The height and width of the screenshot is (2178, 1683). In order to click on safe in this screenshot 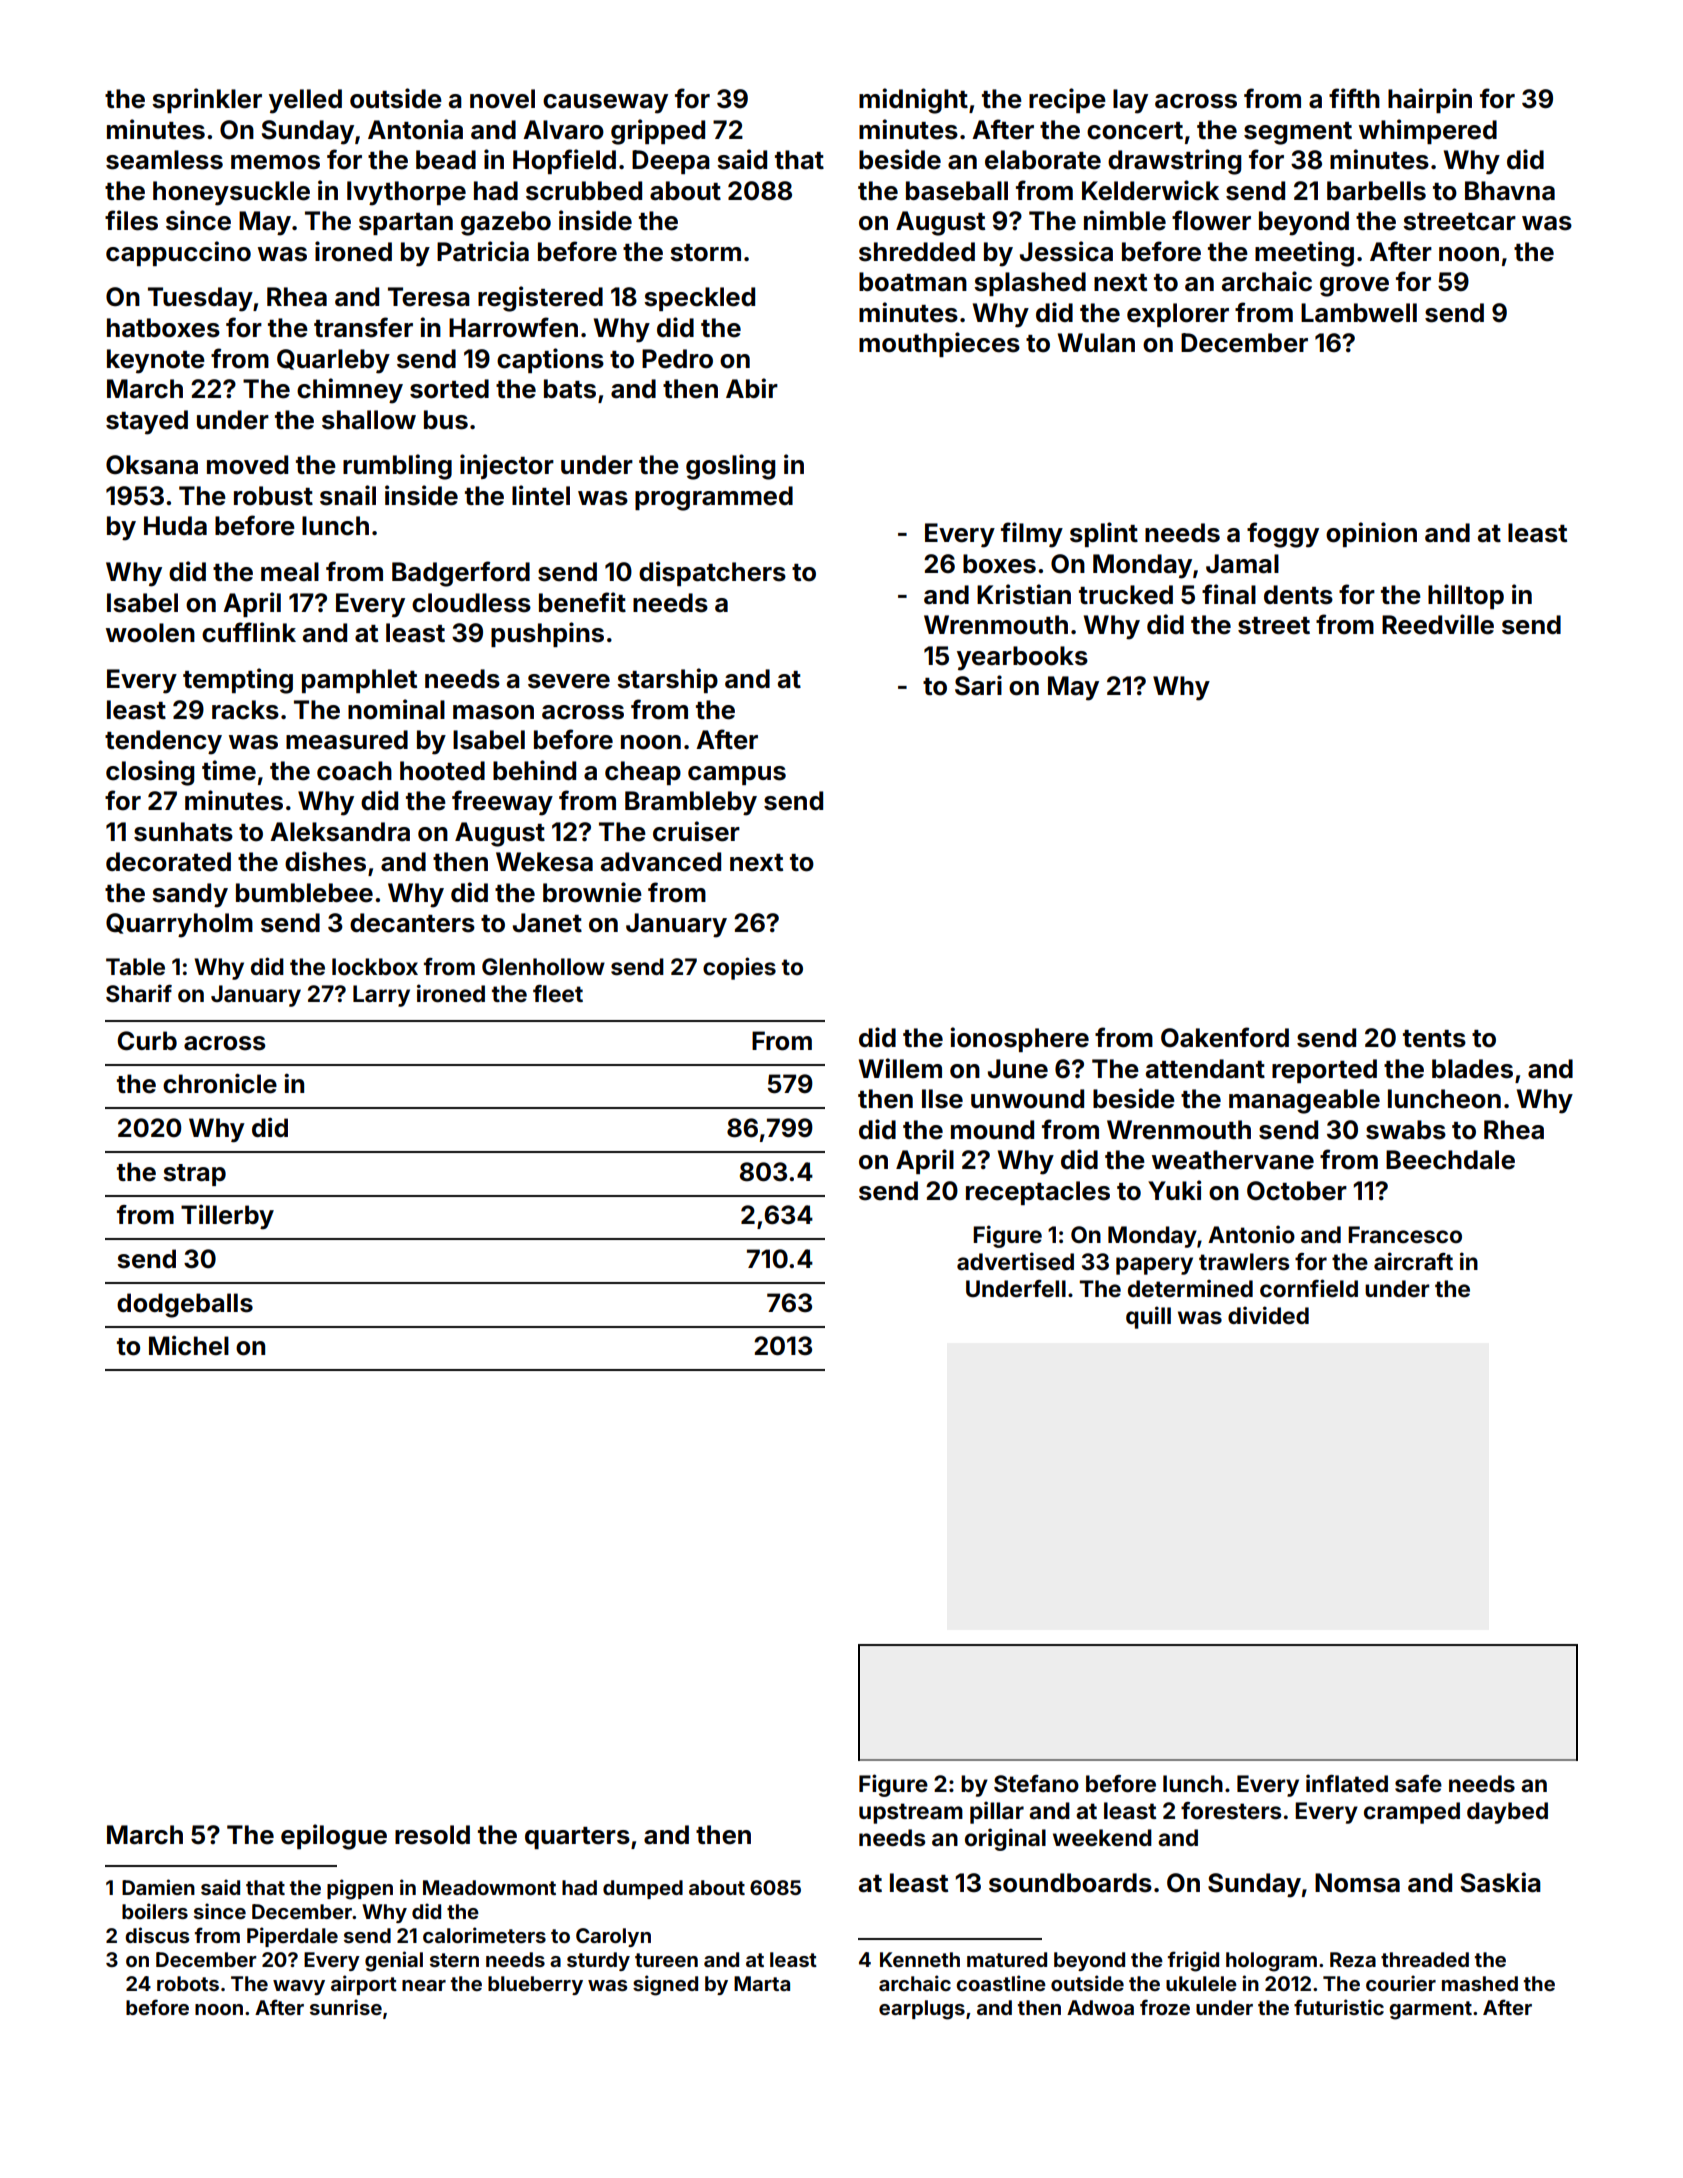, I will do `click(1418, 1784)`.
